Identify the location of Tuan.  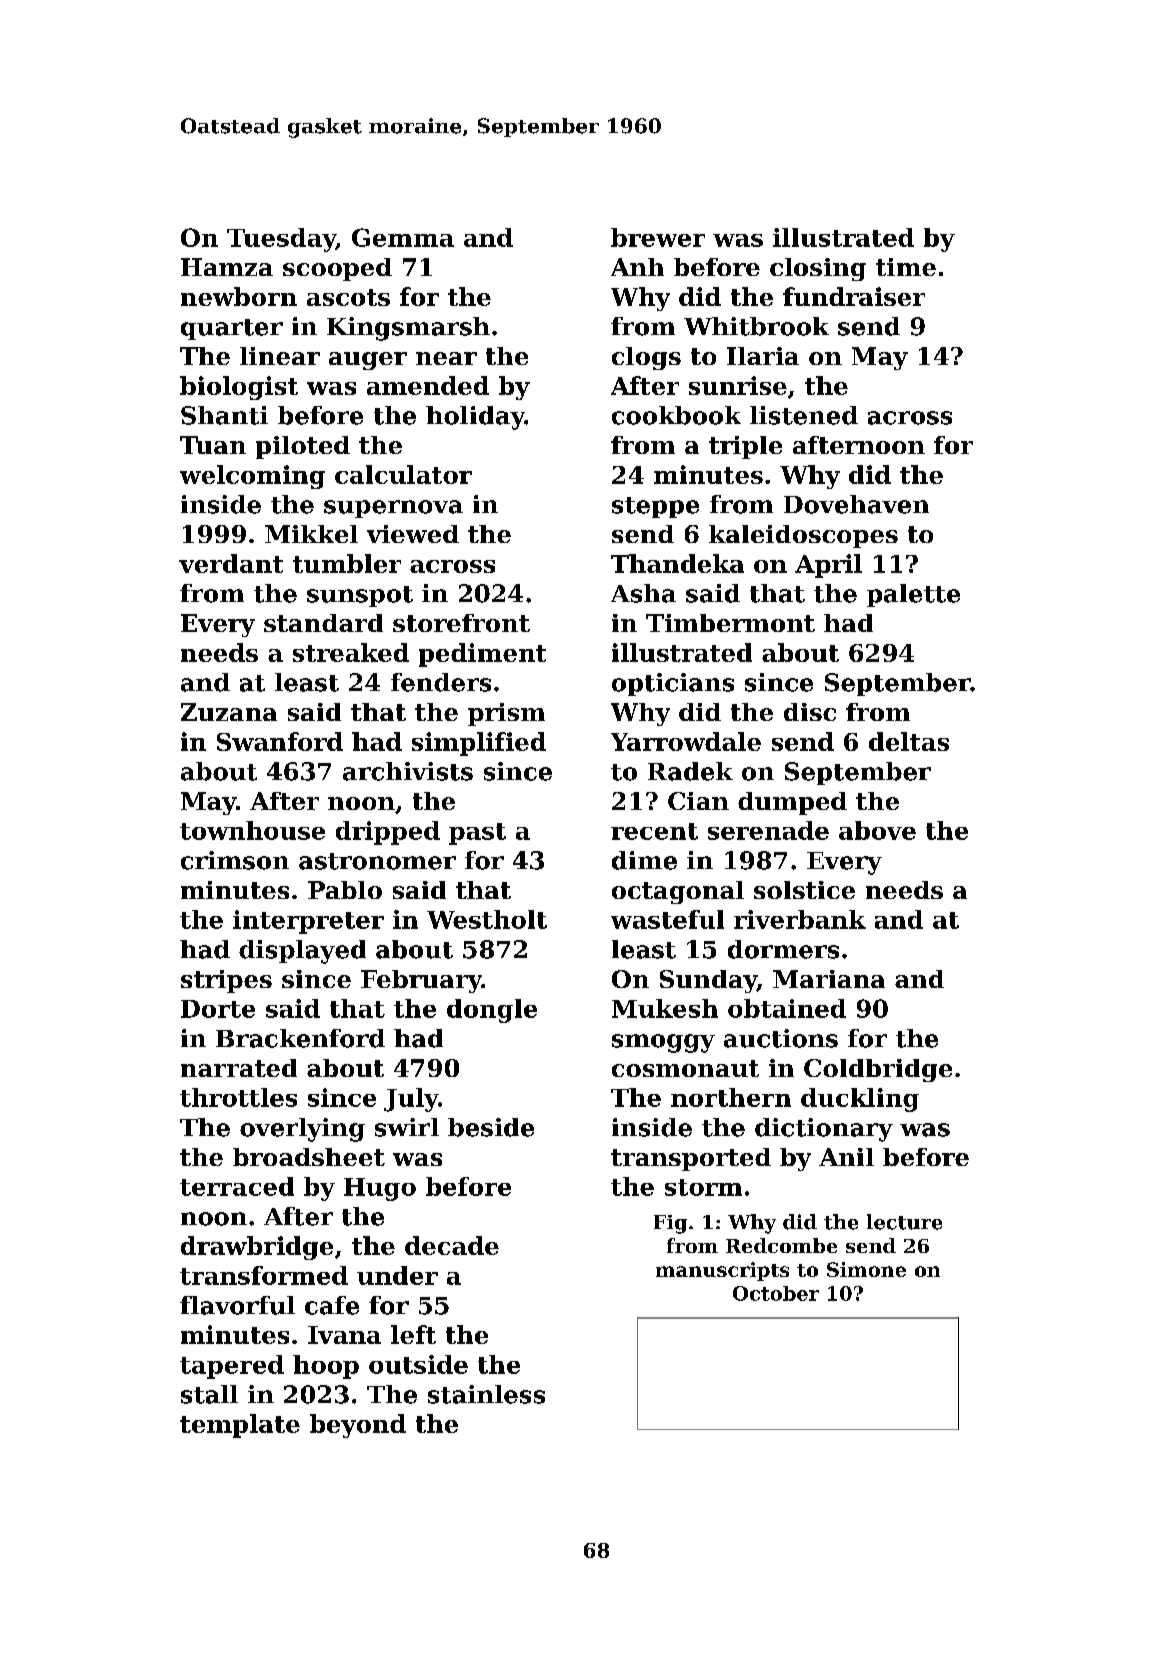
(213, 445).
